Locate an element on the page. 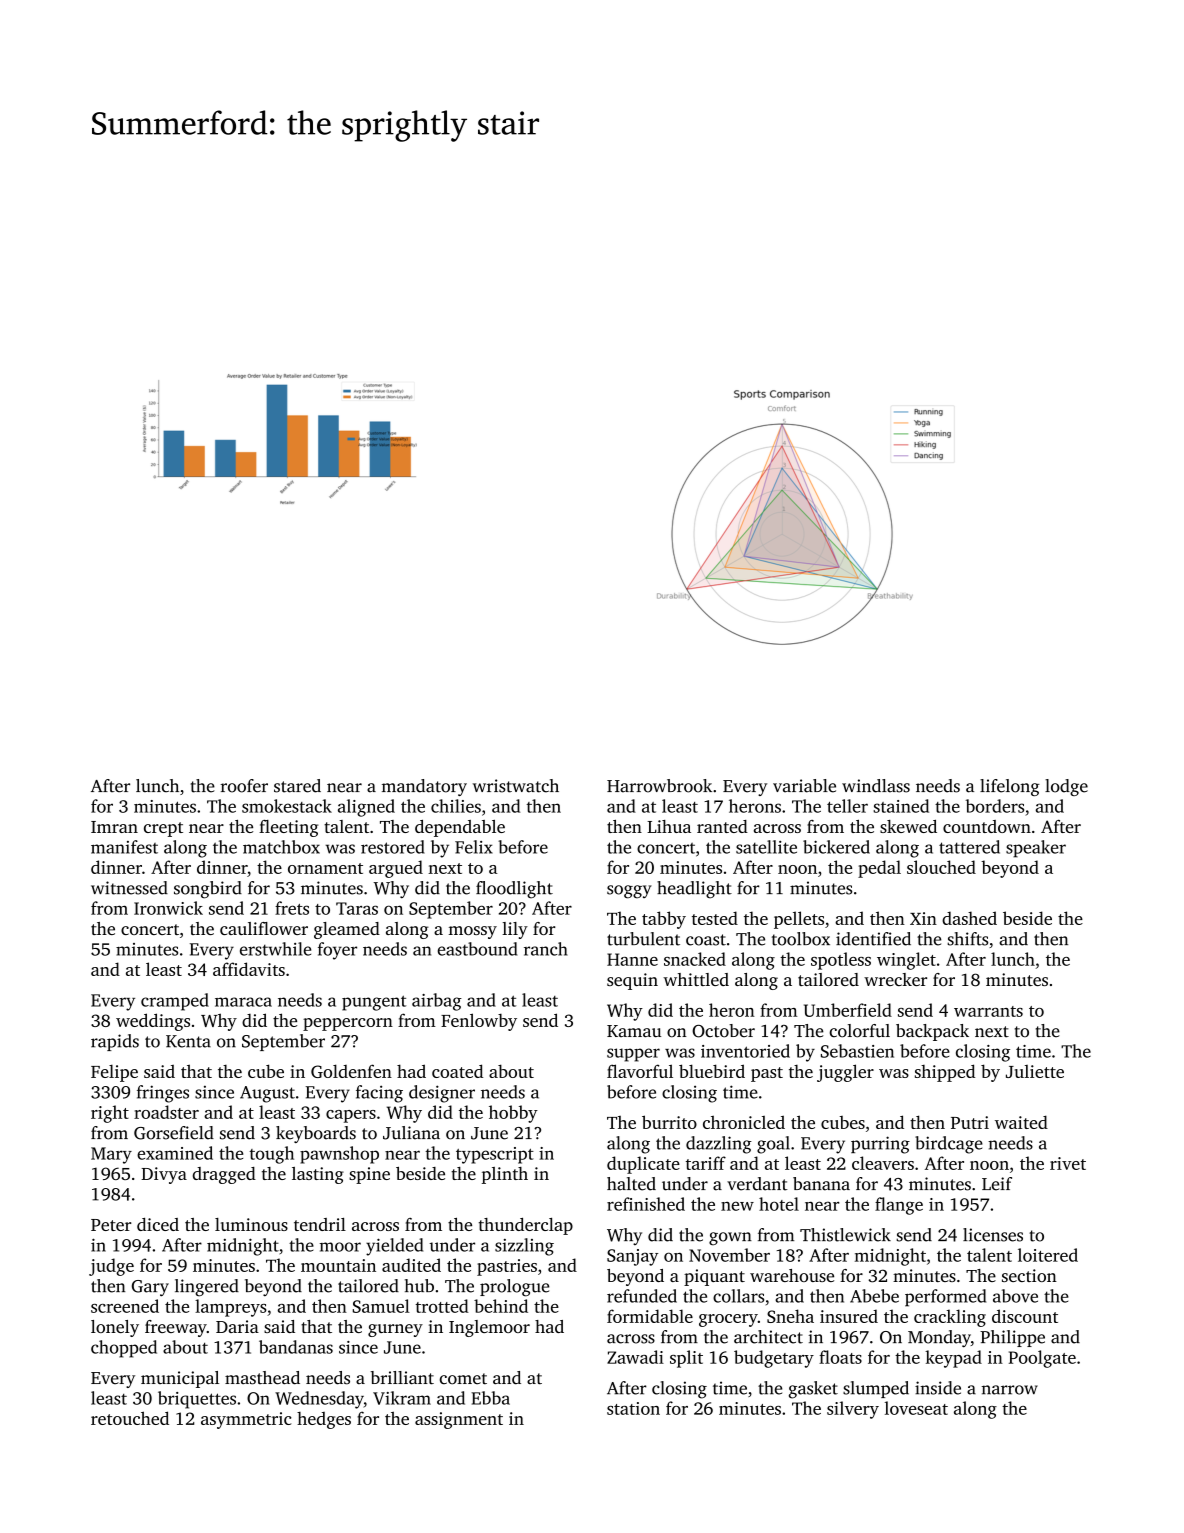 The height and width of the document is (1533, 1184). retouched is located at coordinates (130, 1418).
